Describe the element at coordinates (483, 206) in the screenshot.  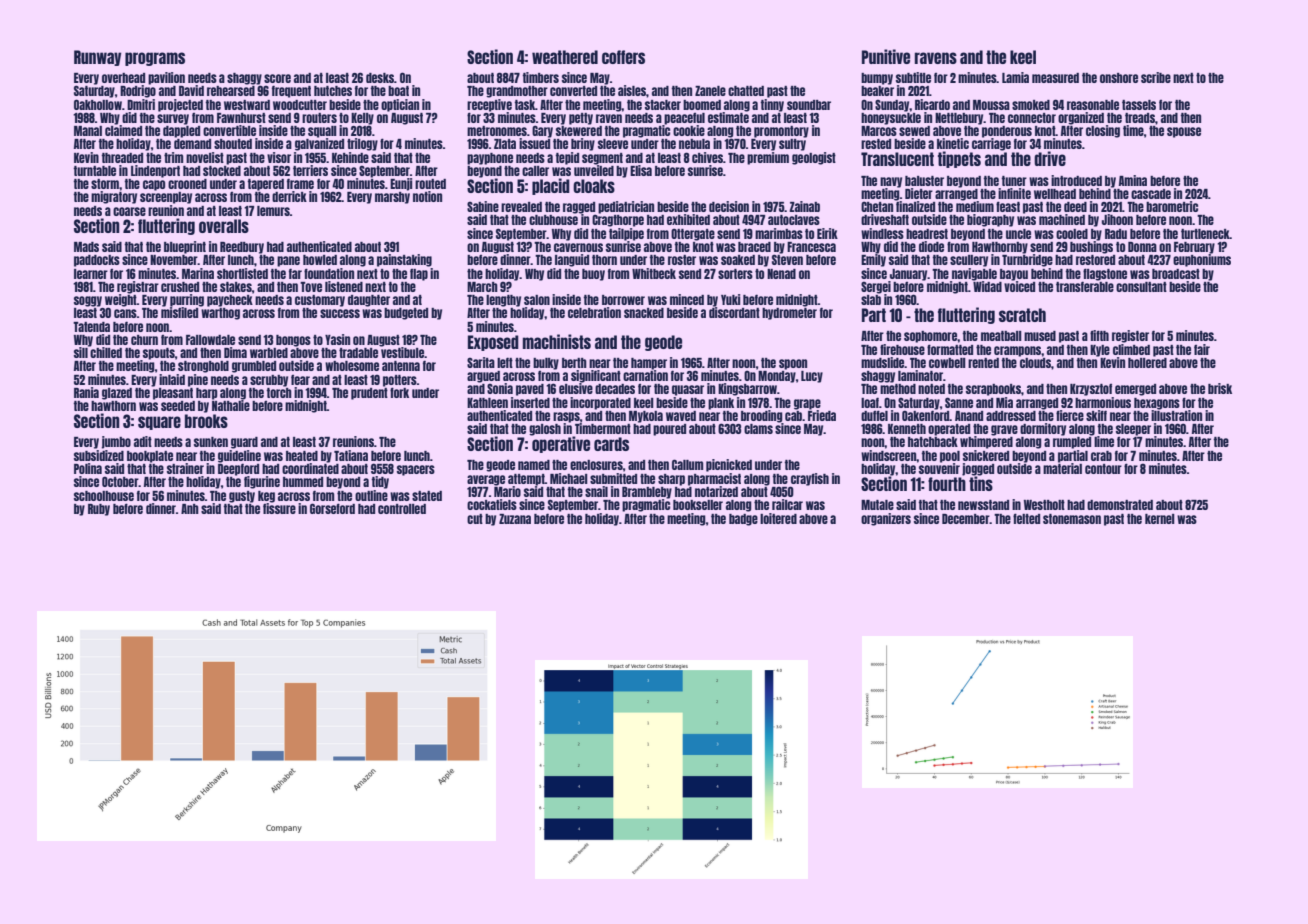
I see `Sabine` at that location.
